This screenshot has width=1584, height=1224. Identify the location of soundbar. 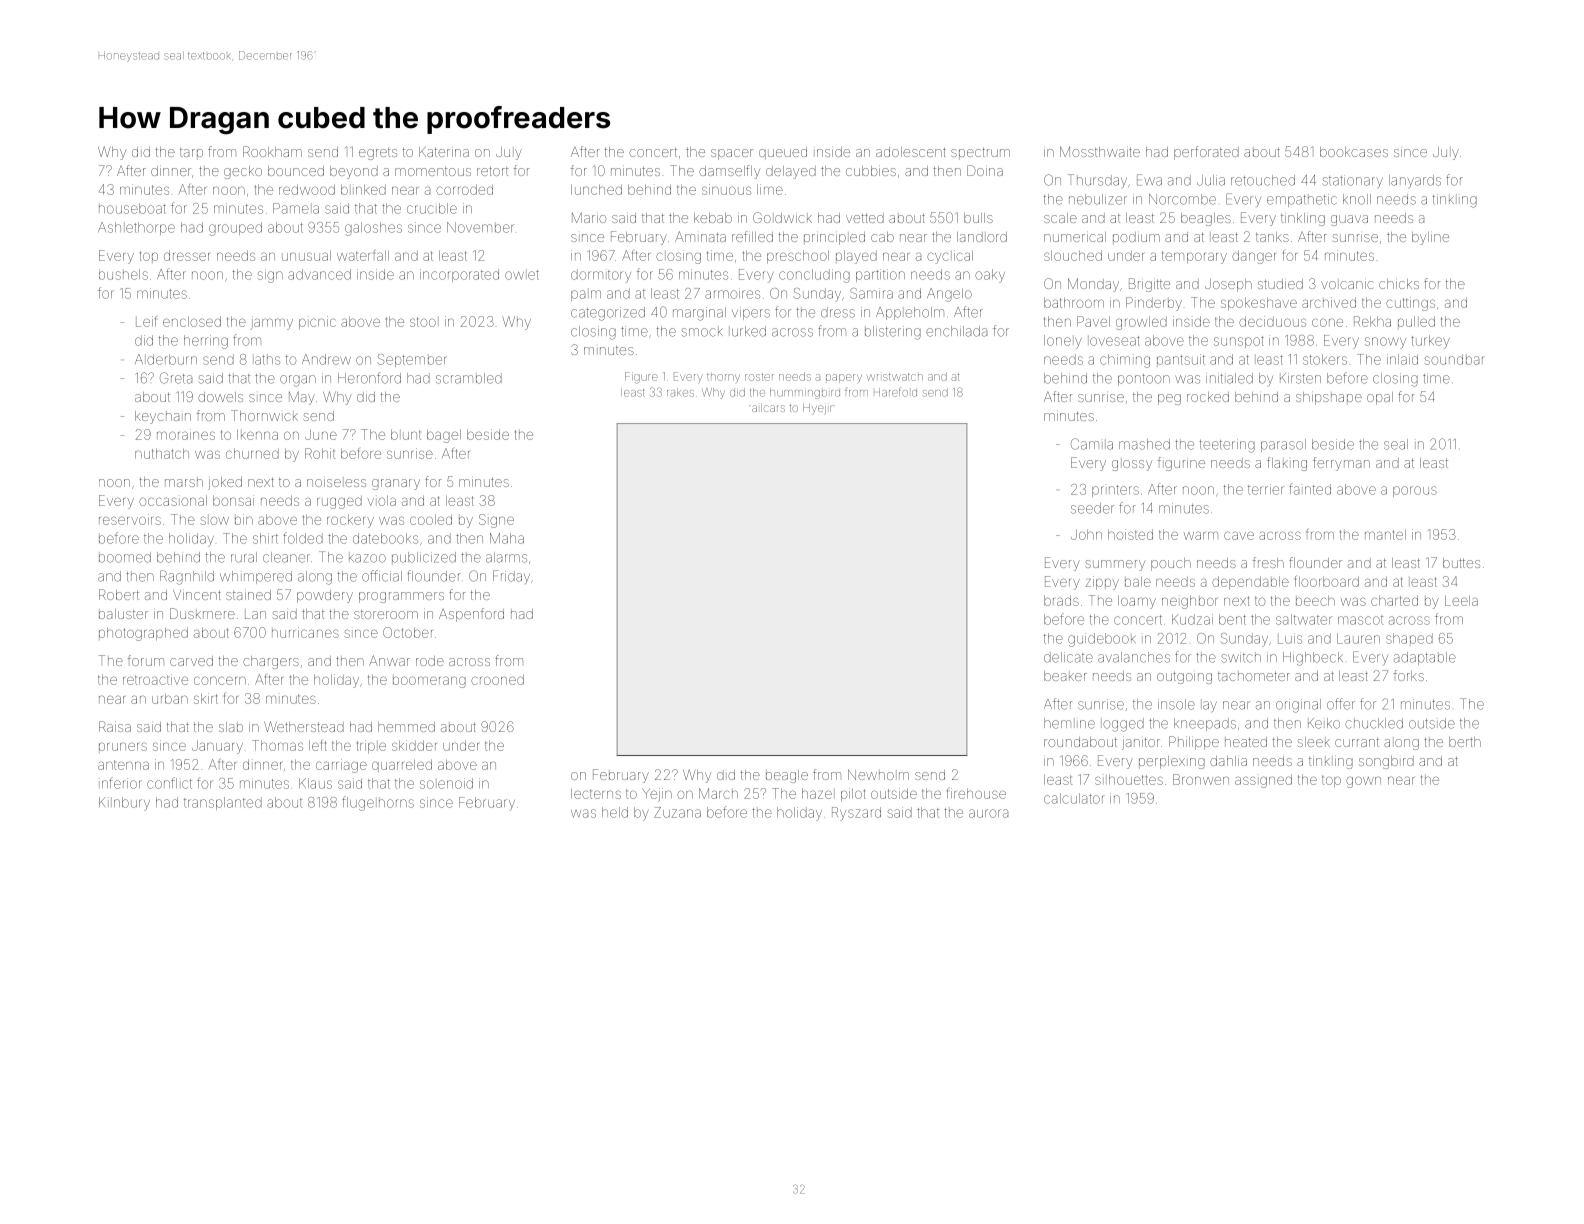
(1455, 359).
